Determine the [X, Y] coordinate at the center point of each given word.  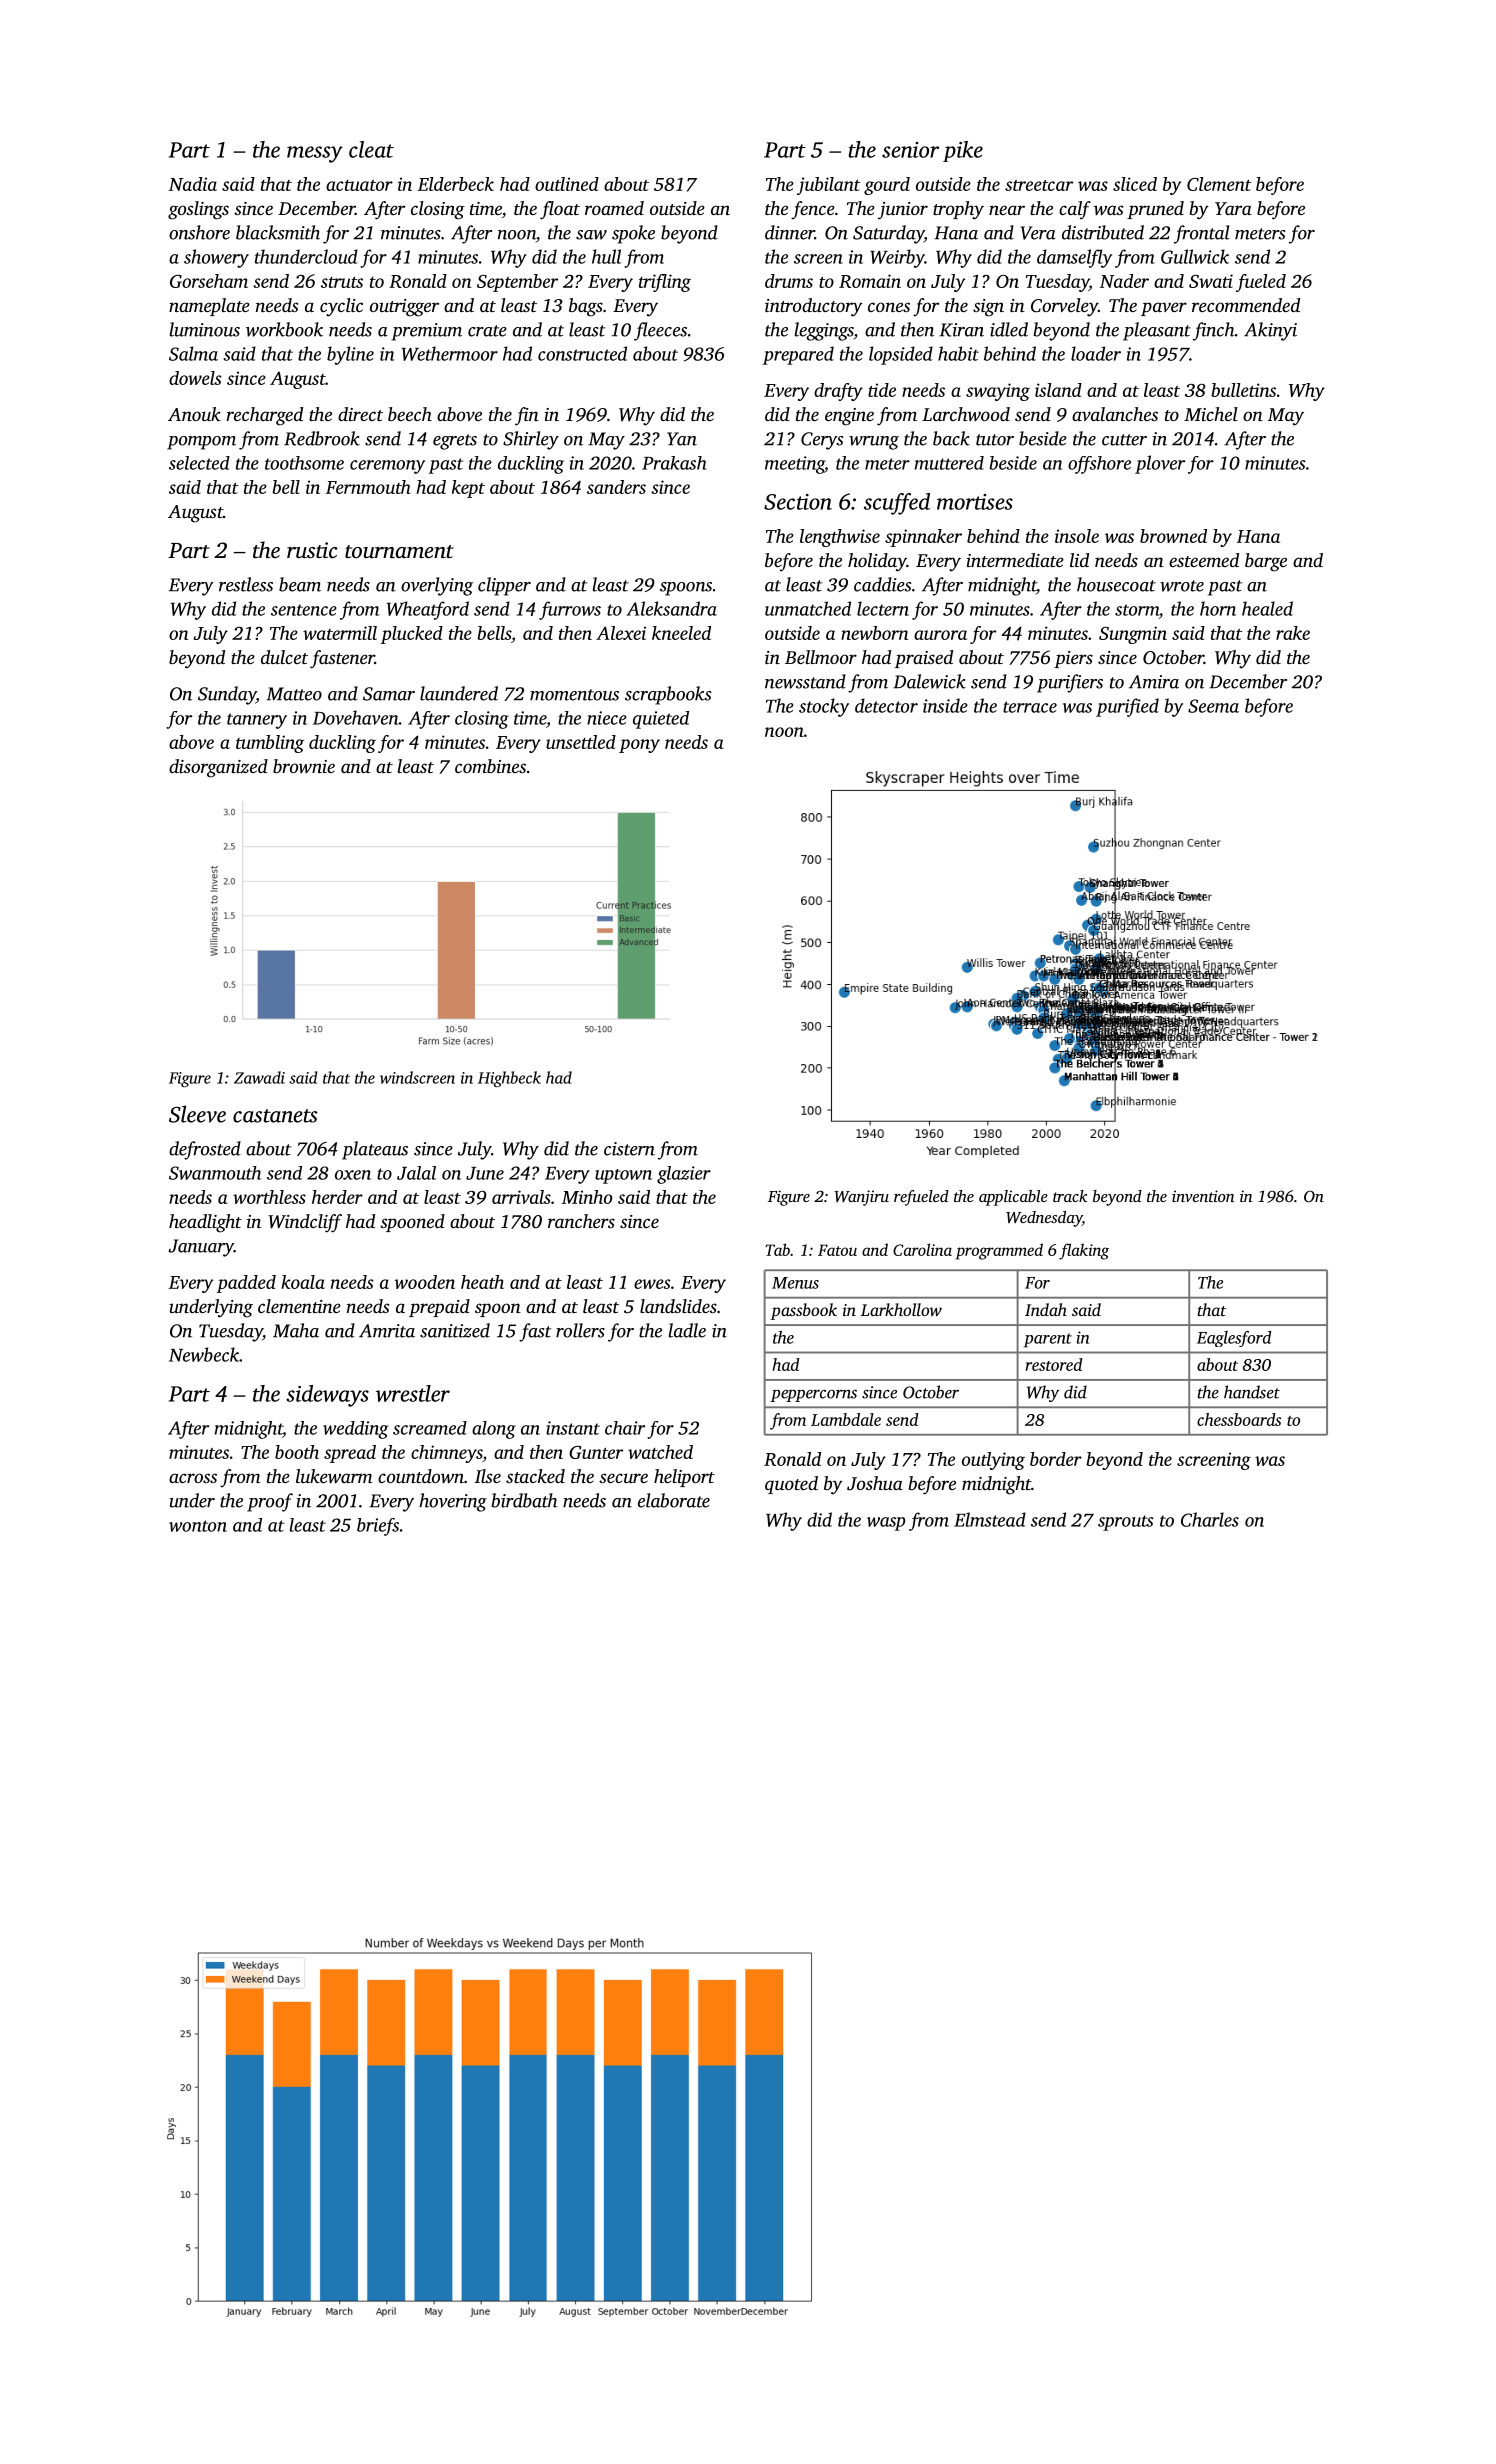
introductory [814, 307]
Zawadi [259, 1077]
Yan [682, 439]
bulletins [1243, 390]
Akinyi [1270, 331]
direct [360, 414]
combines [490, 766]
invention [1203, 1196]
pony [639, 746]
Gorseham [209, 281]
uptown [623, 1176]
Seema [1213, 706]
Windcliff [305, 1223]
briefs [378, 1527]
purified [1127, 707]
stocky [824, 707]
